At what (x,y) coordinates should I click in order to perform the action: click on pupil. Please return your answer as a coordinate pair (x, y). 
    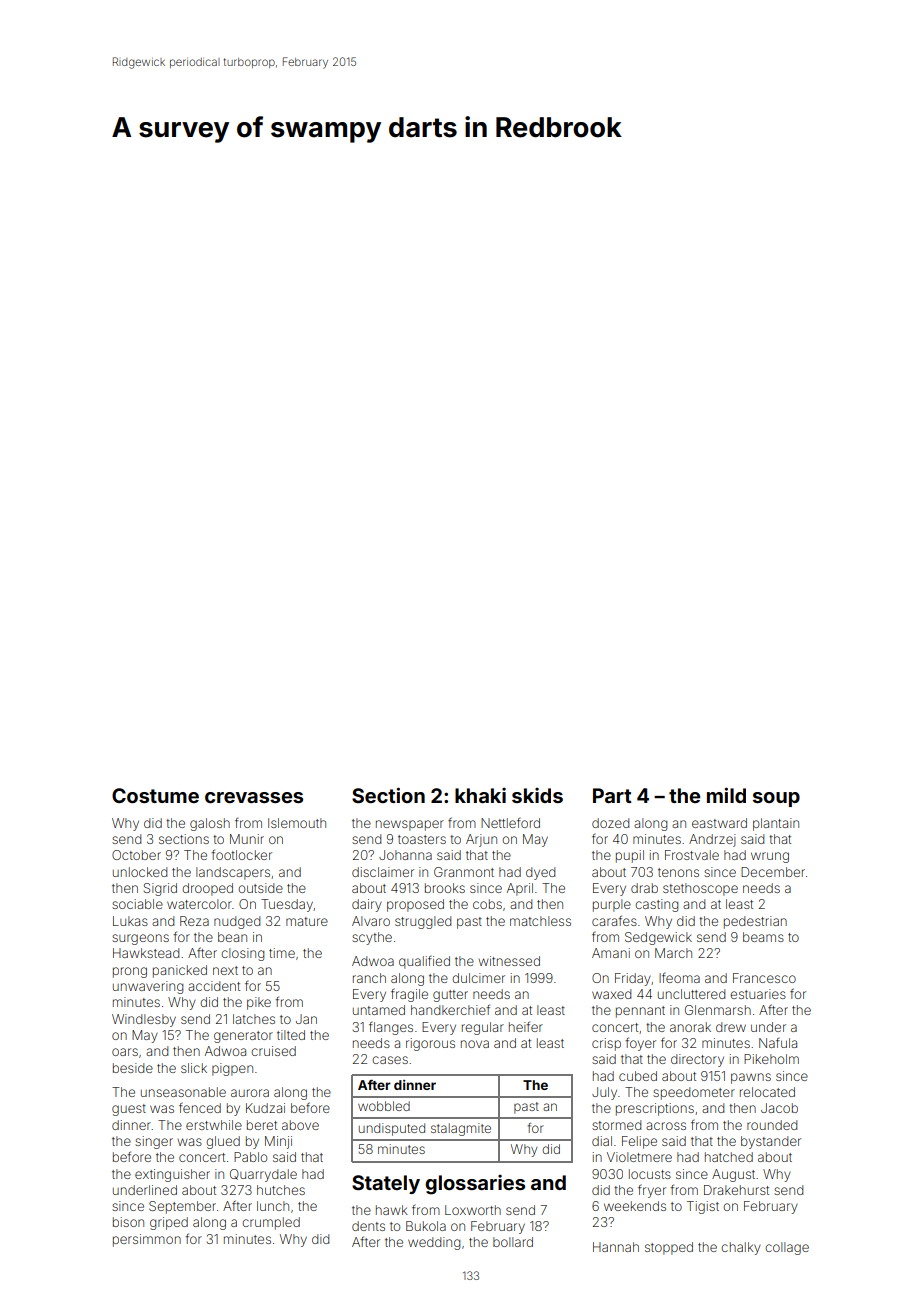
    Looking at the image, I should click on (630, 856).
